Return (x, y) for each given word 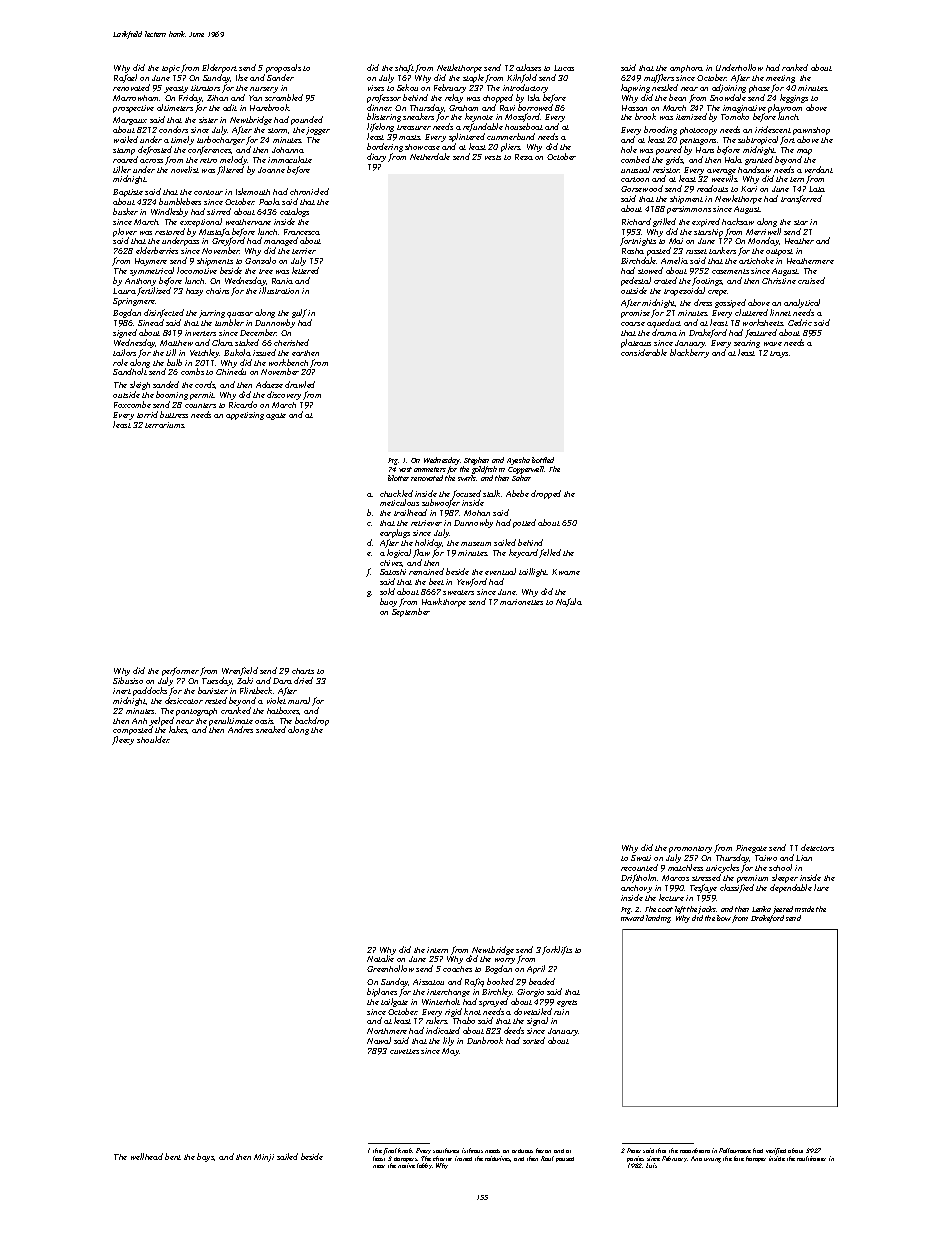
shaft (404, 68)
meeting (780, 79)
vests (493, 157)
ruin (561, 1012)
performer (180, 671)
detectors (817, 847)
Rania (282, 281)
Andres (240, 729)
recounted (639, 867)
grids (675, 160)
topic (171, 69)
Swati (641, 858)
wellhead (147, 1156)
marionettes (521, 602)
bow (724, 918)
